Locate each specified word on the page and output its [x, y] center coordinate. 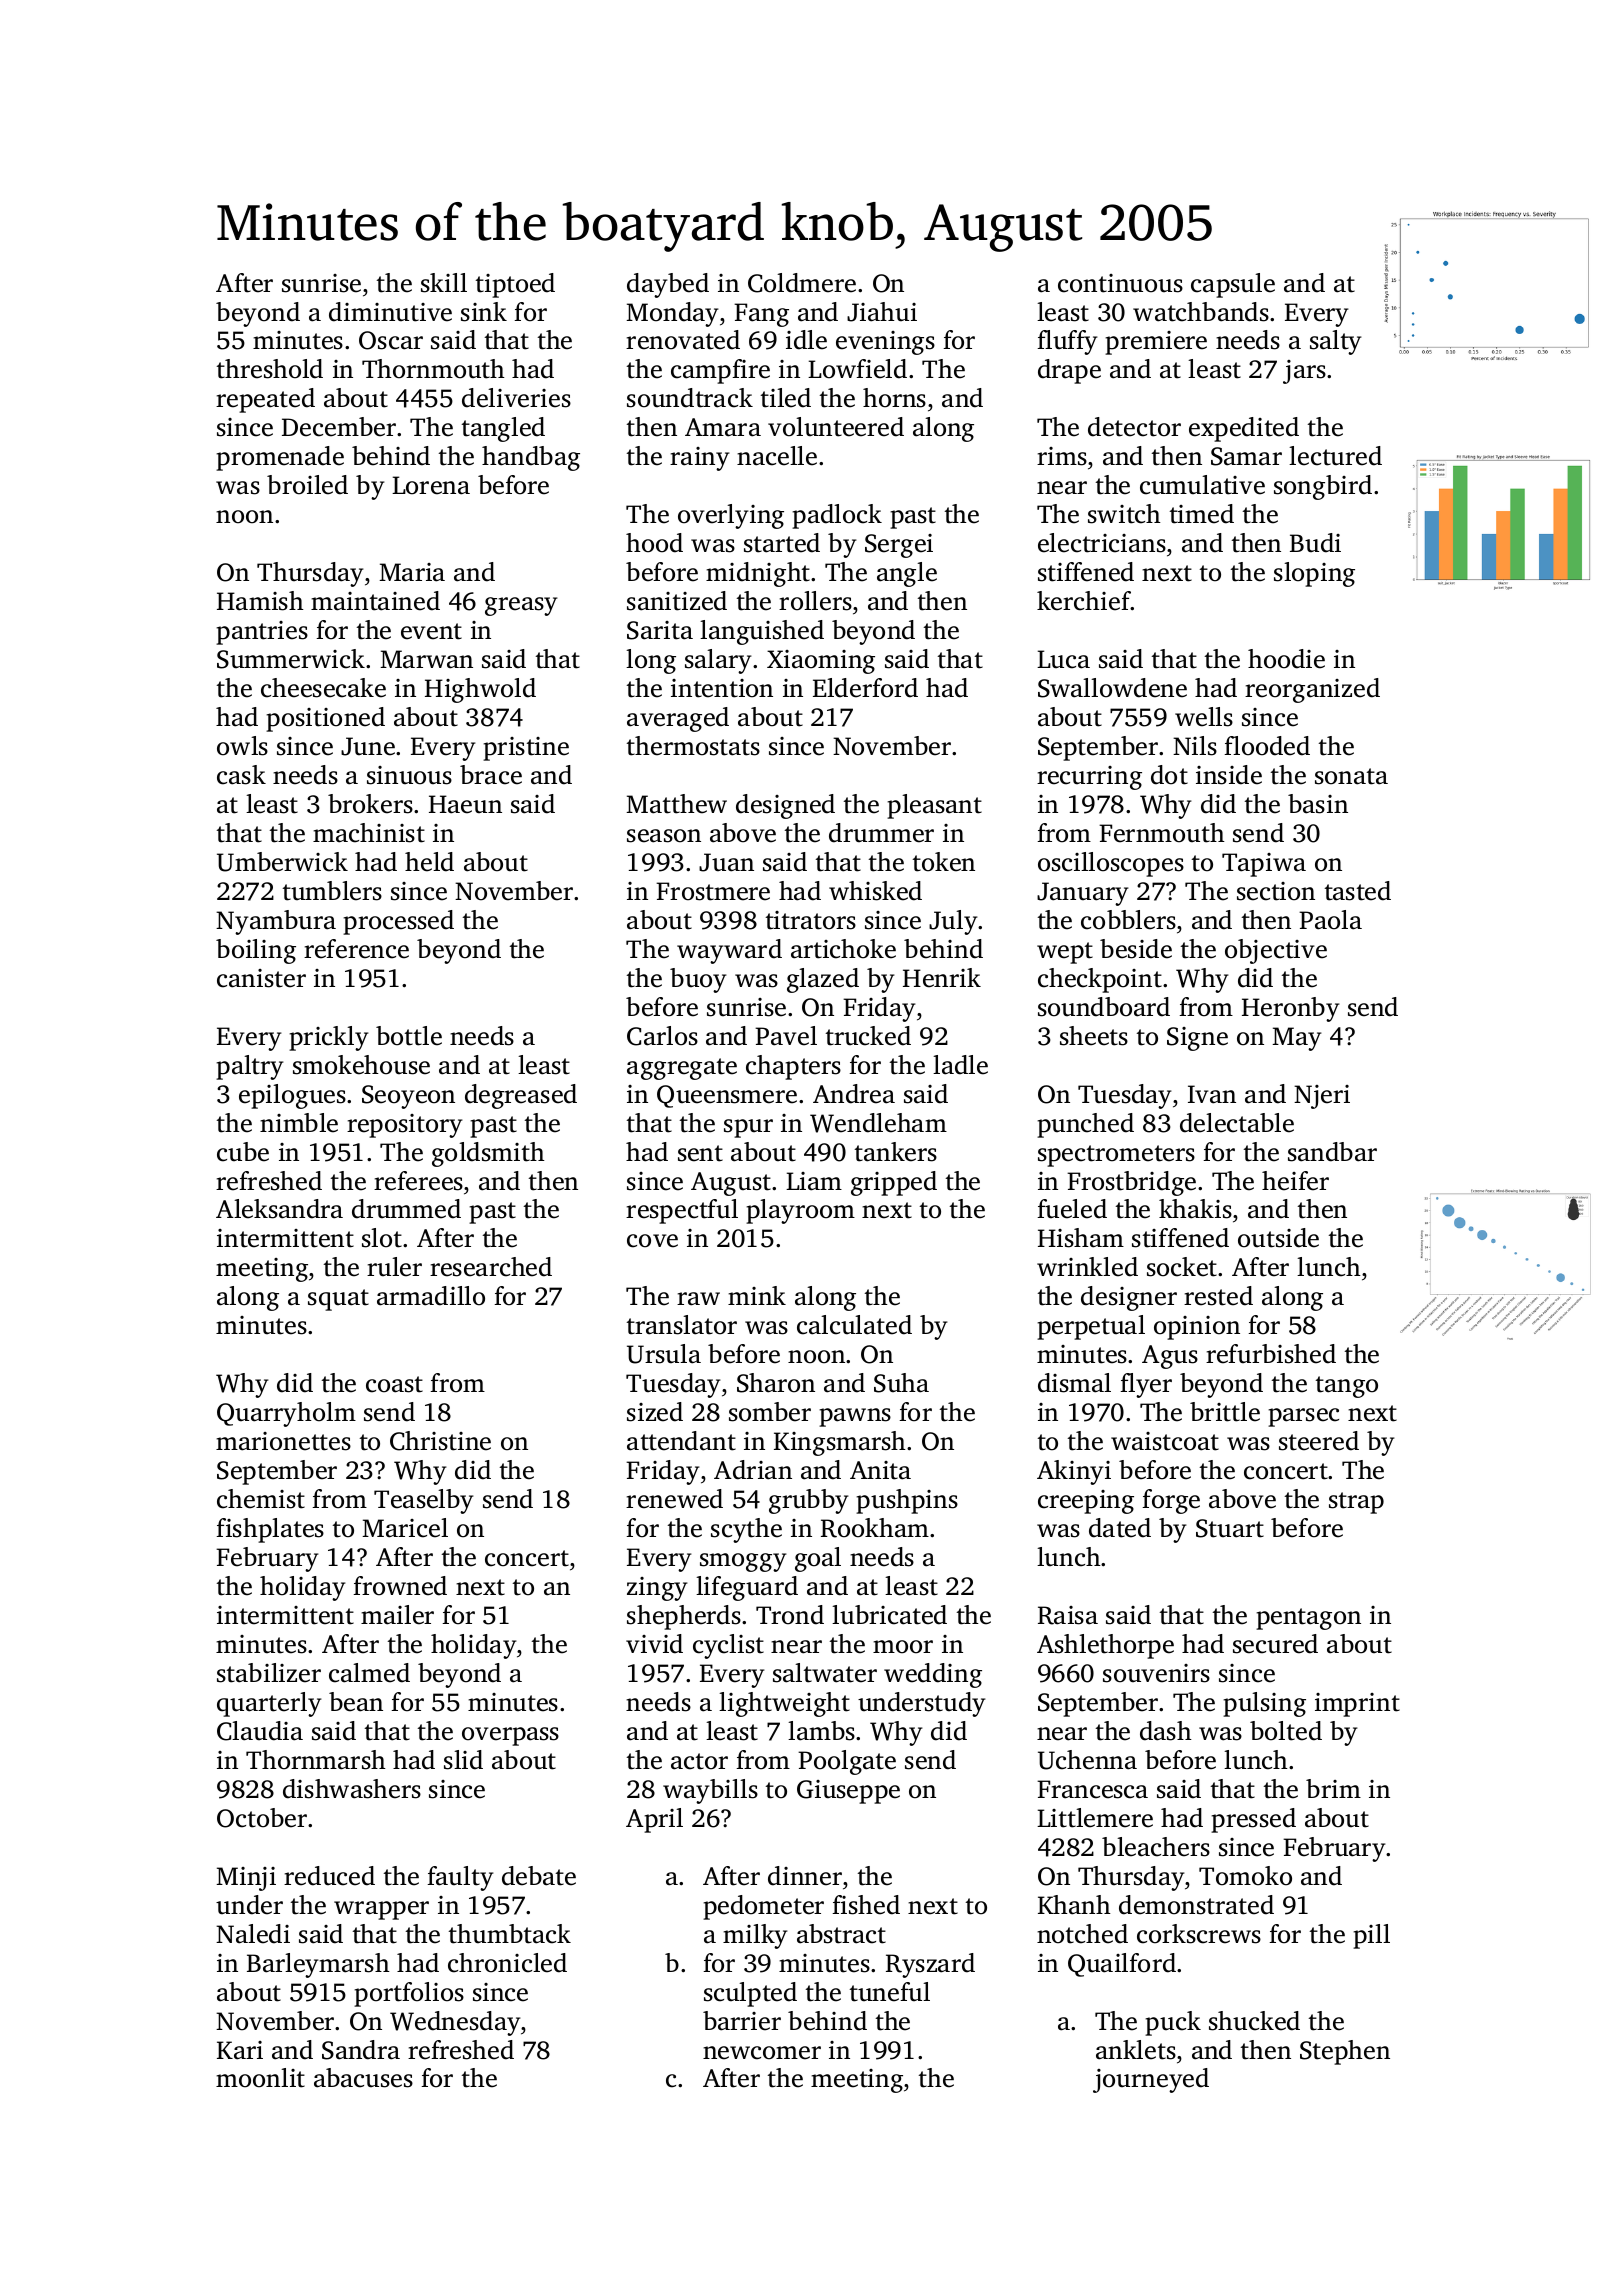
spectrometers [1116, 1156]
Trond [790, 1615]
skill [444, 283]
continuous [1120, 283]
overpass [510, 1736]
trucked [868, 1036]
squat [338, 1300]
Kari [240, 2050]
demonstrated [1196, 1905]
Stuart [1230, 1528]
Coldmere [802, 283]
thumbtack [510, 1934]
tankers [896, 1152]
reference [356, 949]
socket [1182, 1267]
